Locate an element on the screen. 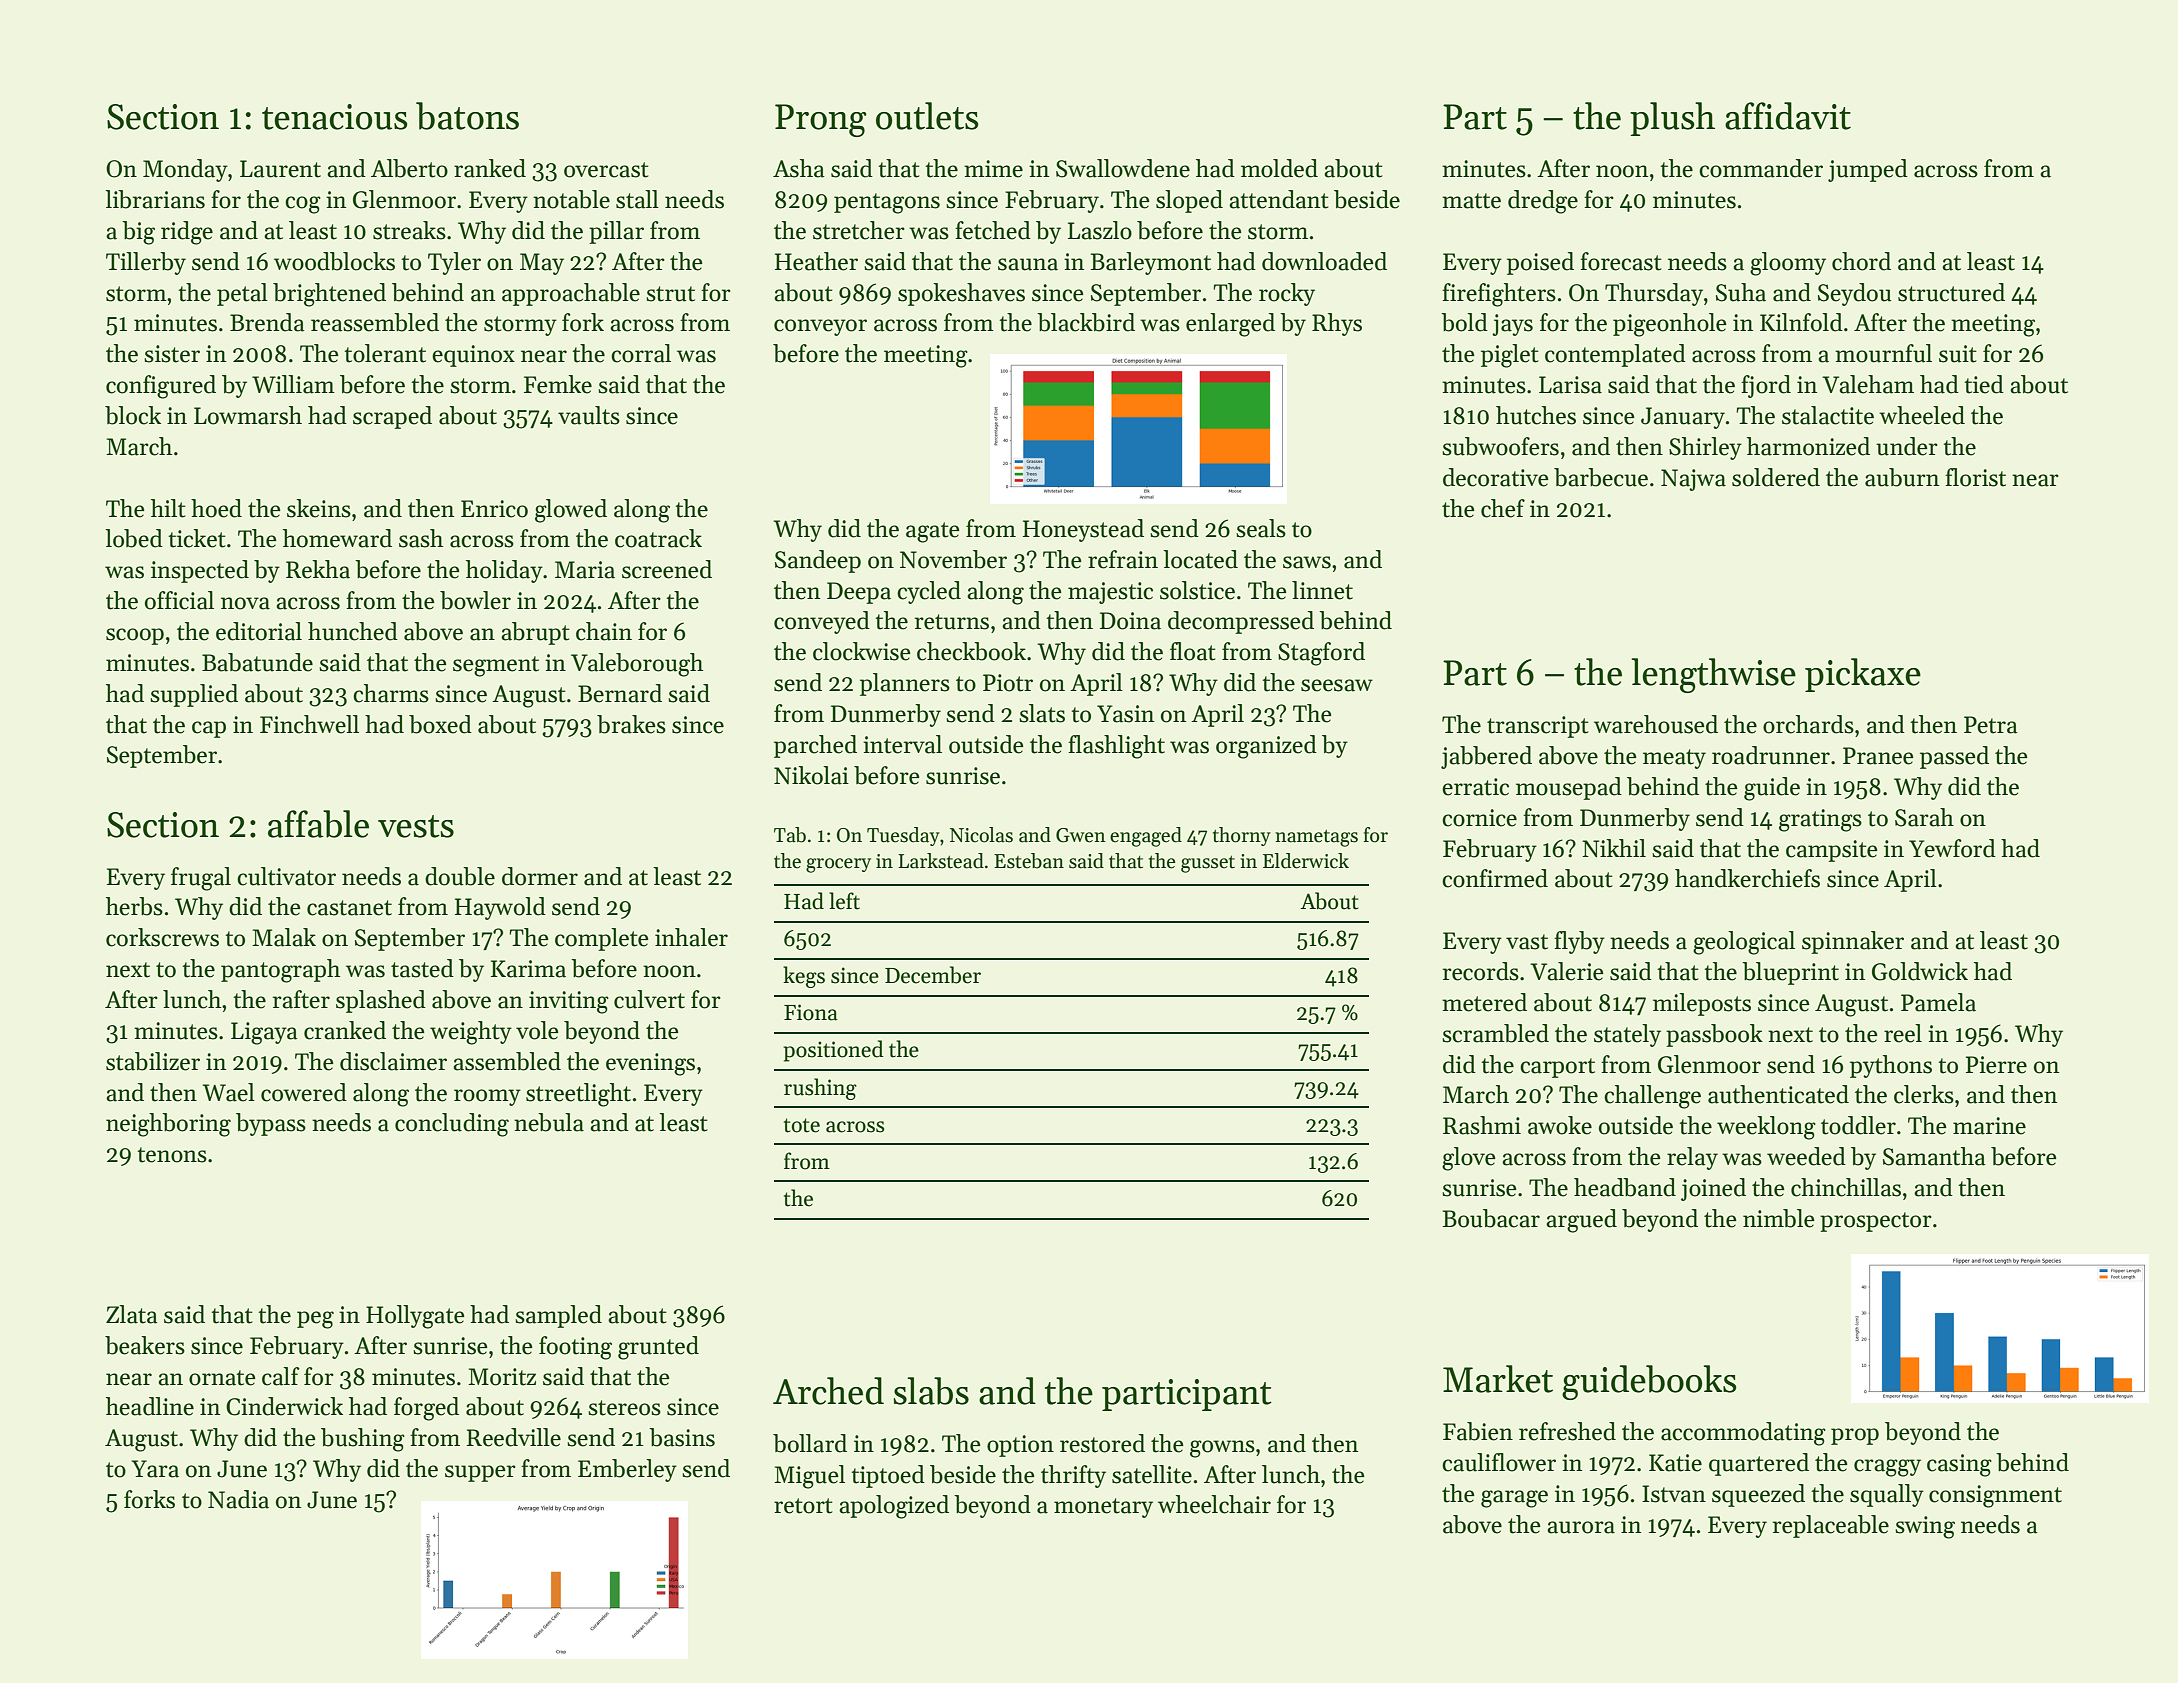 The width and height of the screenshot is (2178, 1683). affidavit is located at coordinates (1788, 116).
